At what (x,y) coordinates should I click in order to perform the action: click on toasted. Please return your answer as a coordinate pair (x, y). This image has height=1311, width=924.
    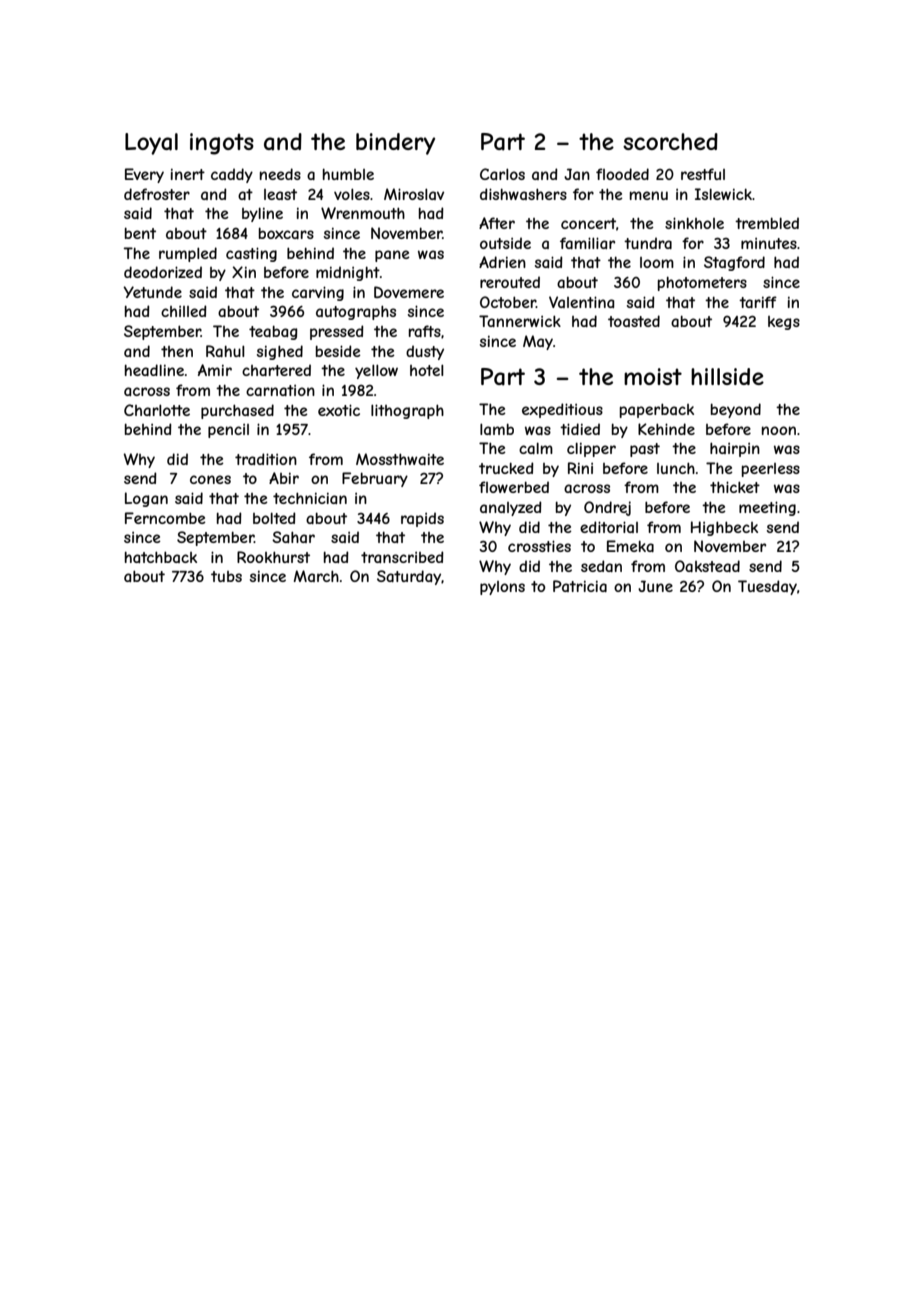
    Looking at the image, I should click on (634, 321).
